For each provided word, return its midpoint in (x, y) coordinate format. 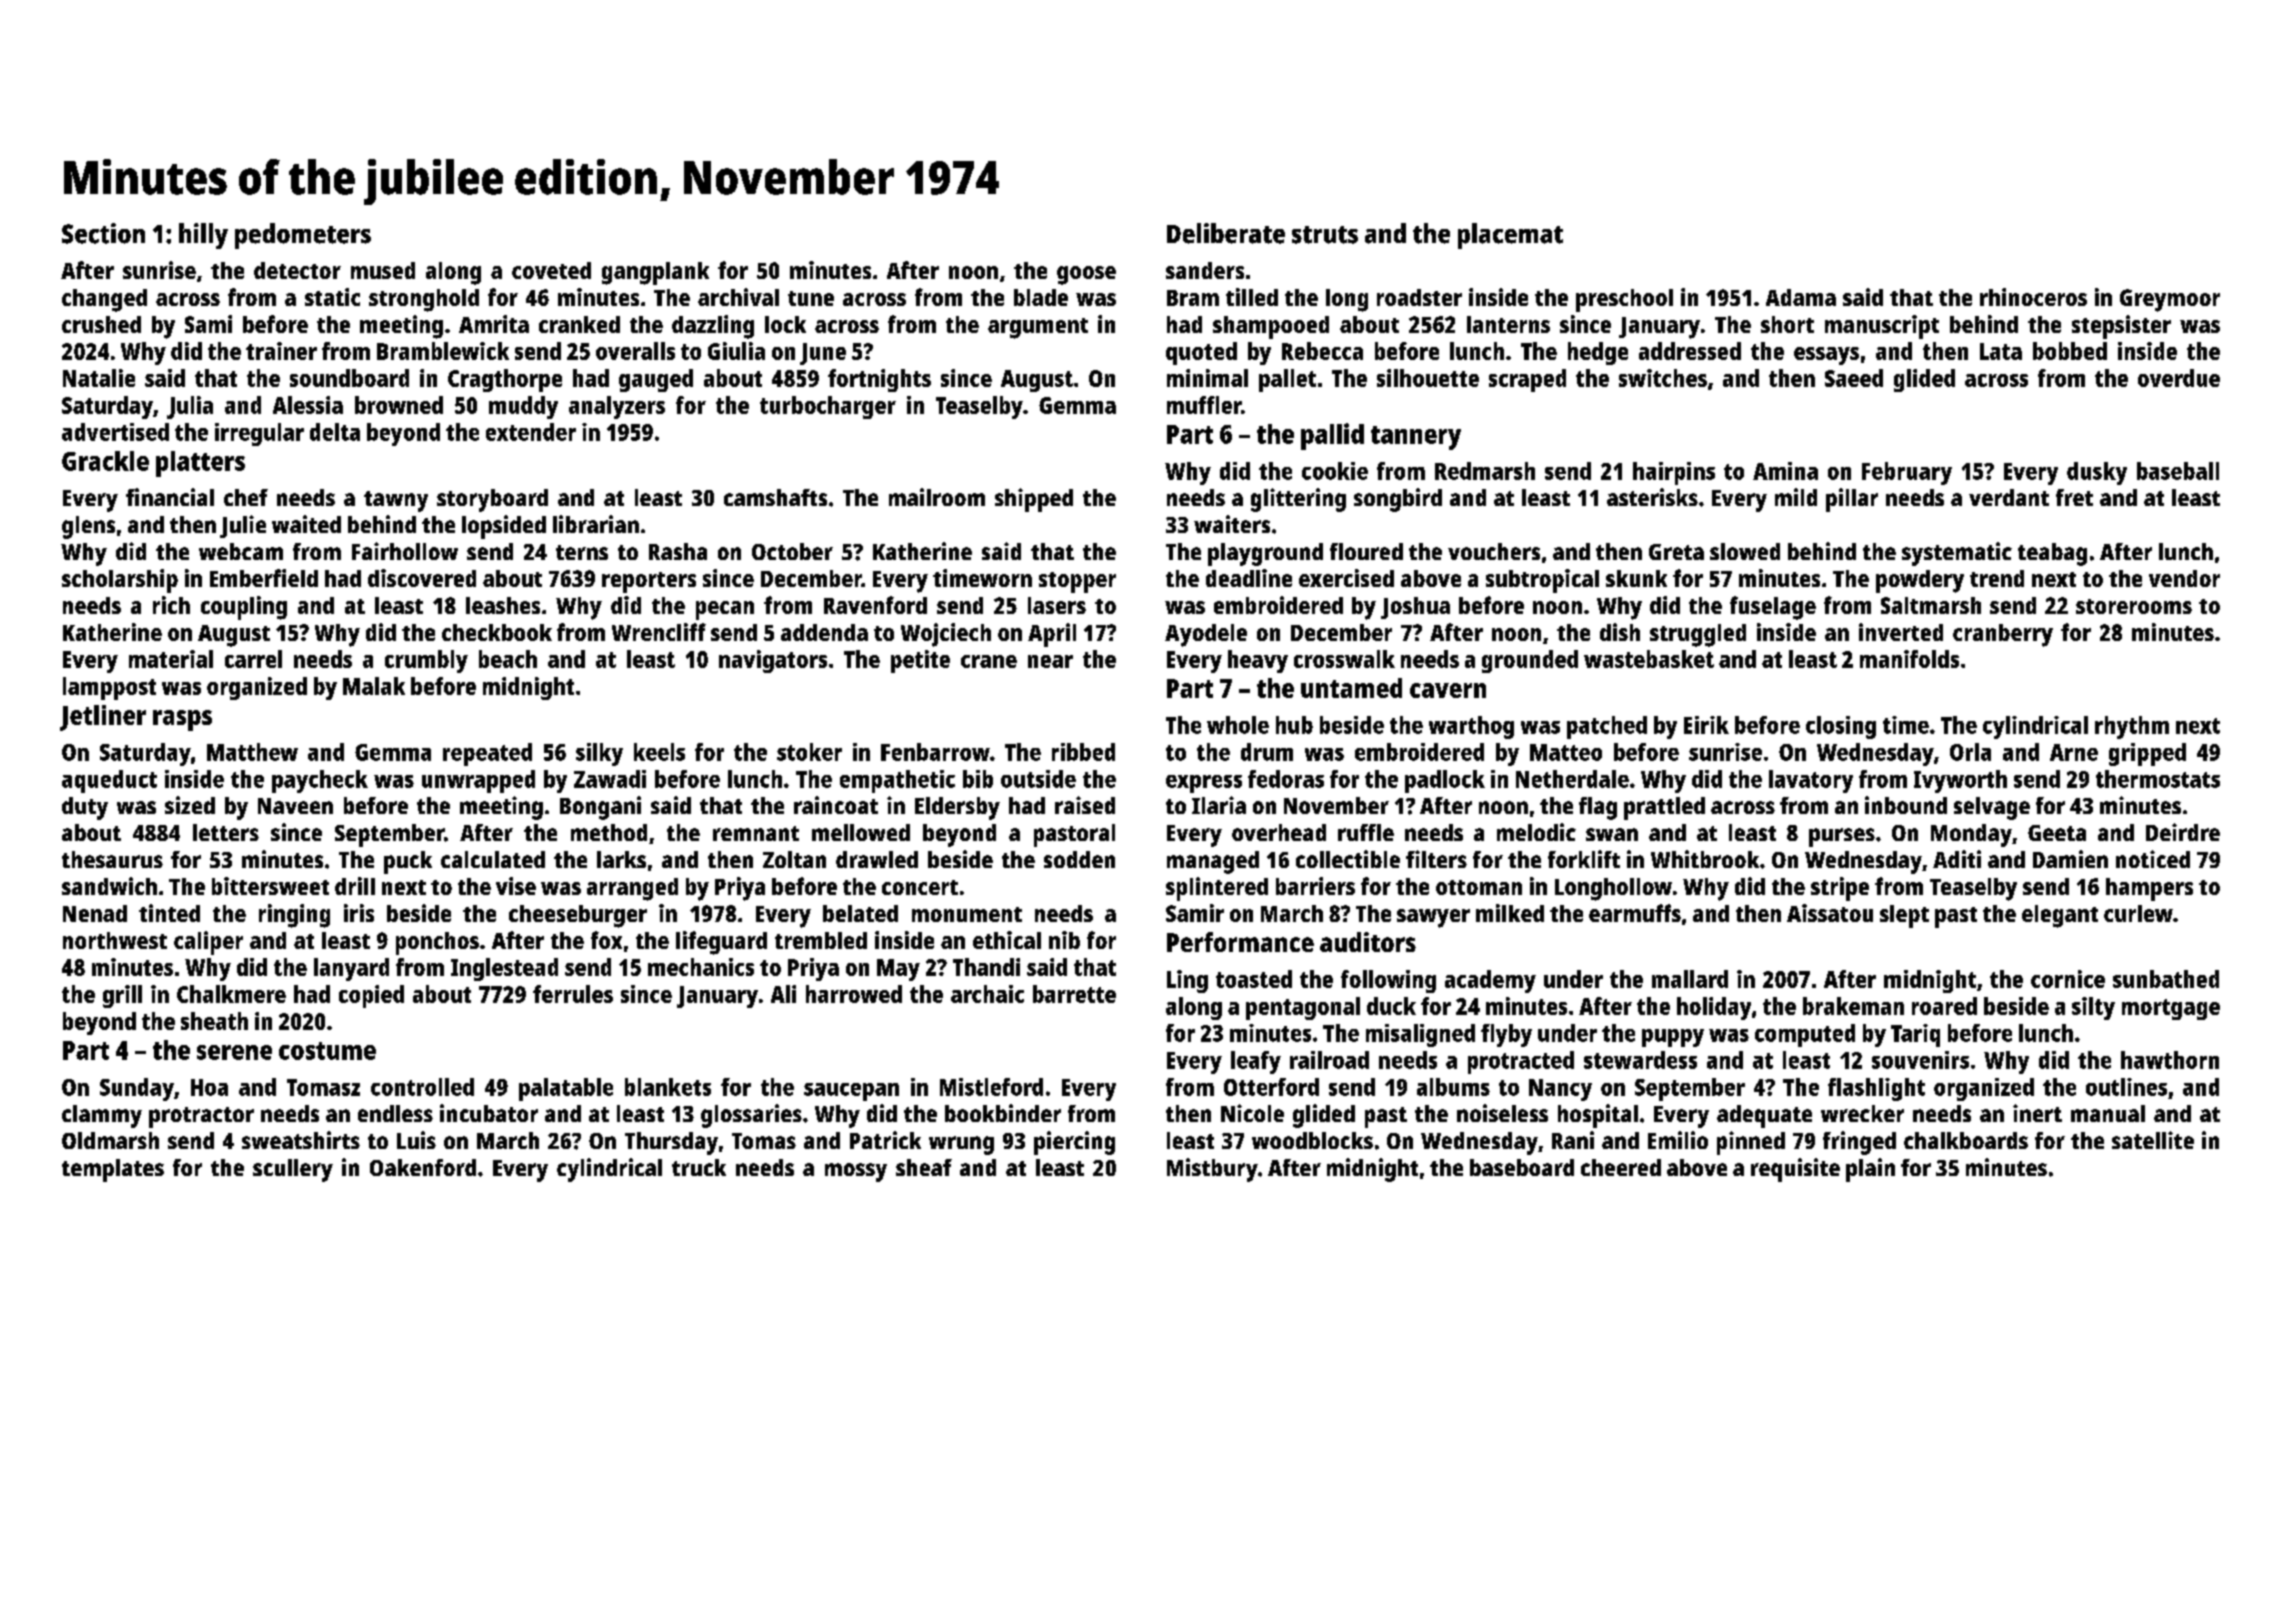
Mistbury (1212, 1170)
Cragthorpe (505, 380)
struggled (1698, 635)
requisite (1795, 1170)
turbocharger (828, 407)
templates (113, 1170)
